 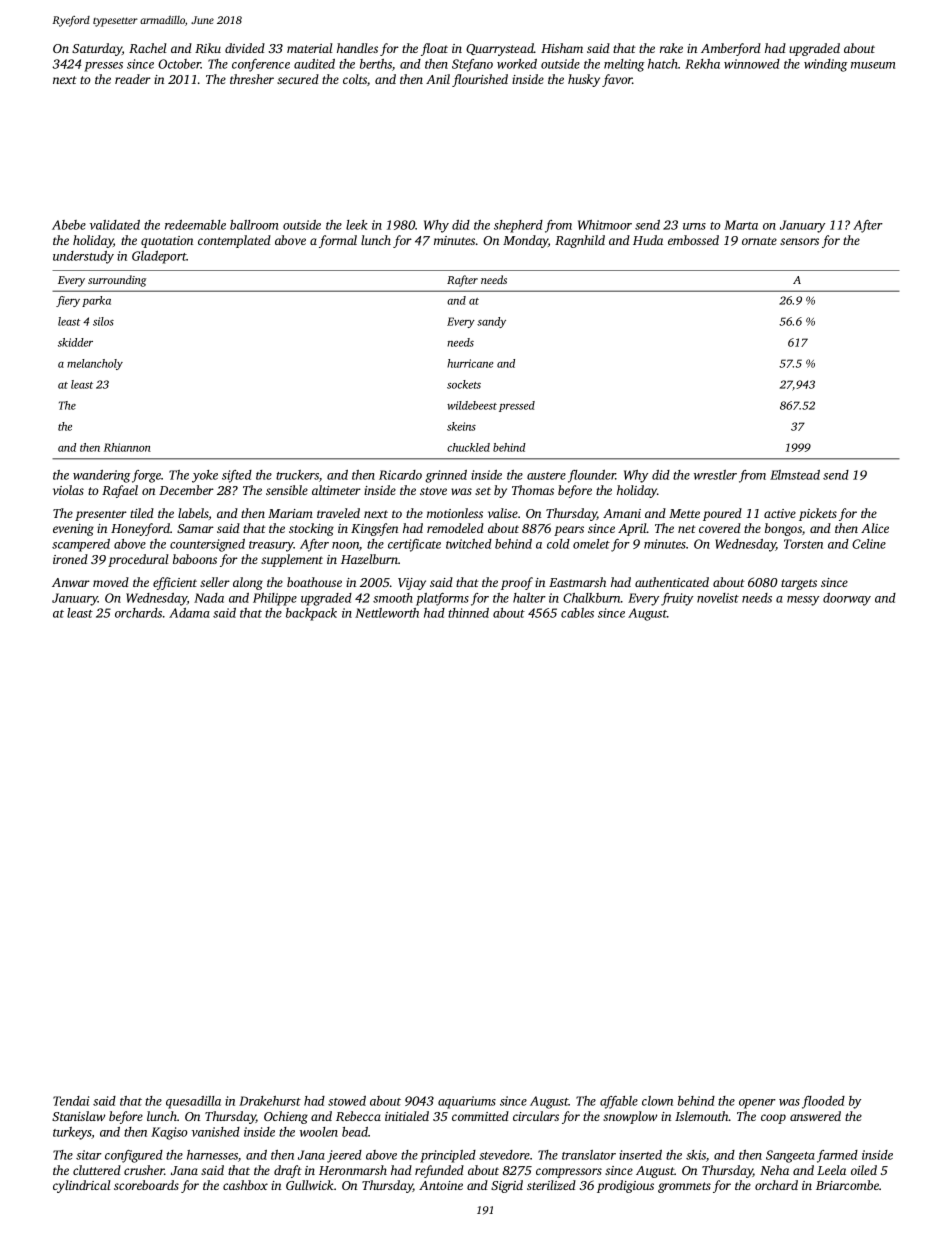 I want to click on quesadilla, so click(x=193, y=1102).
